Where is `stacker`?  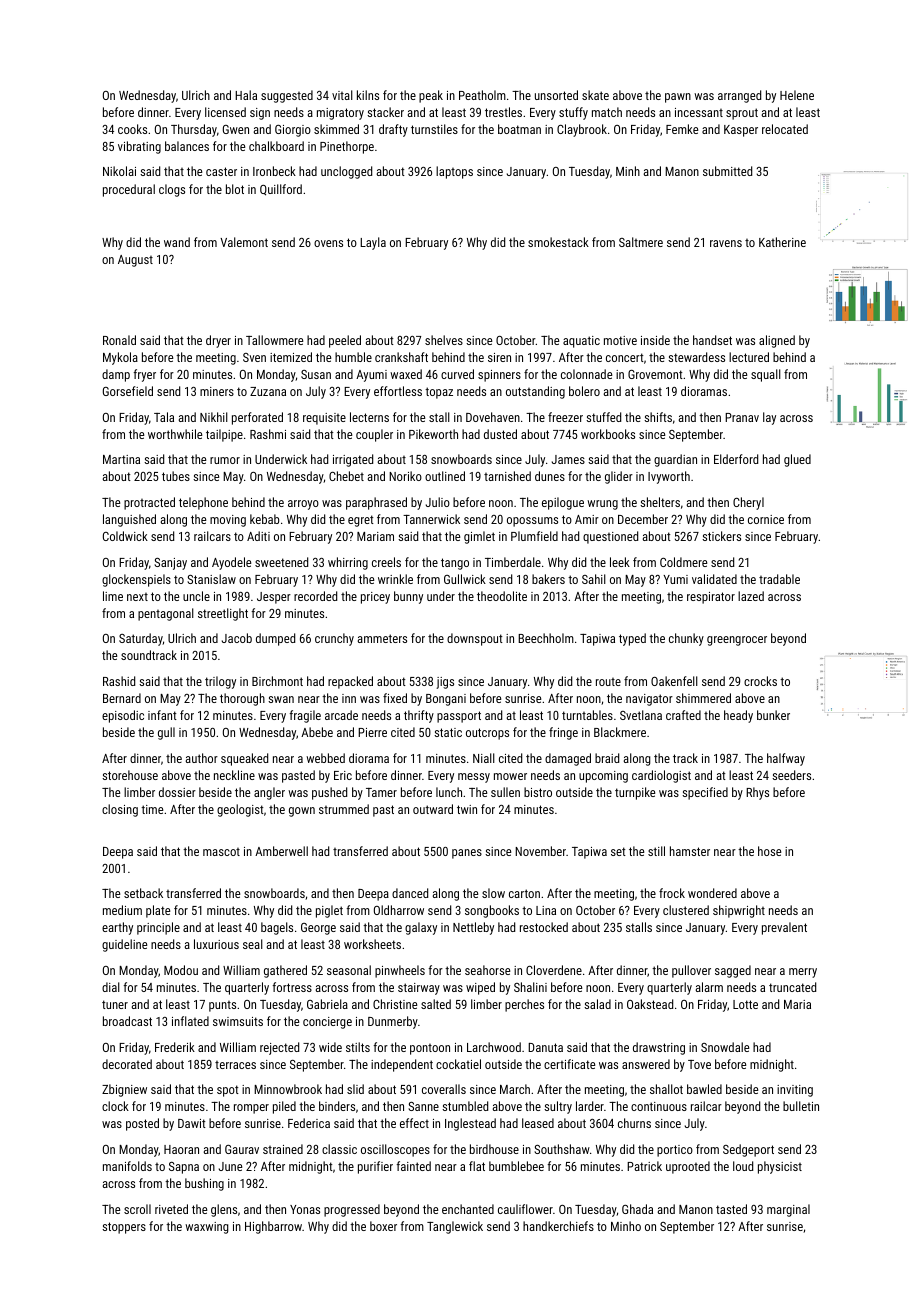
stacker is located at coordinates (385, 112).
